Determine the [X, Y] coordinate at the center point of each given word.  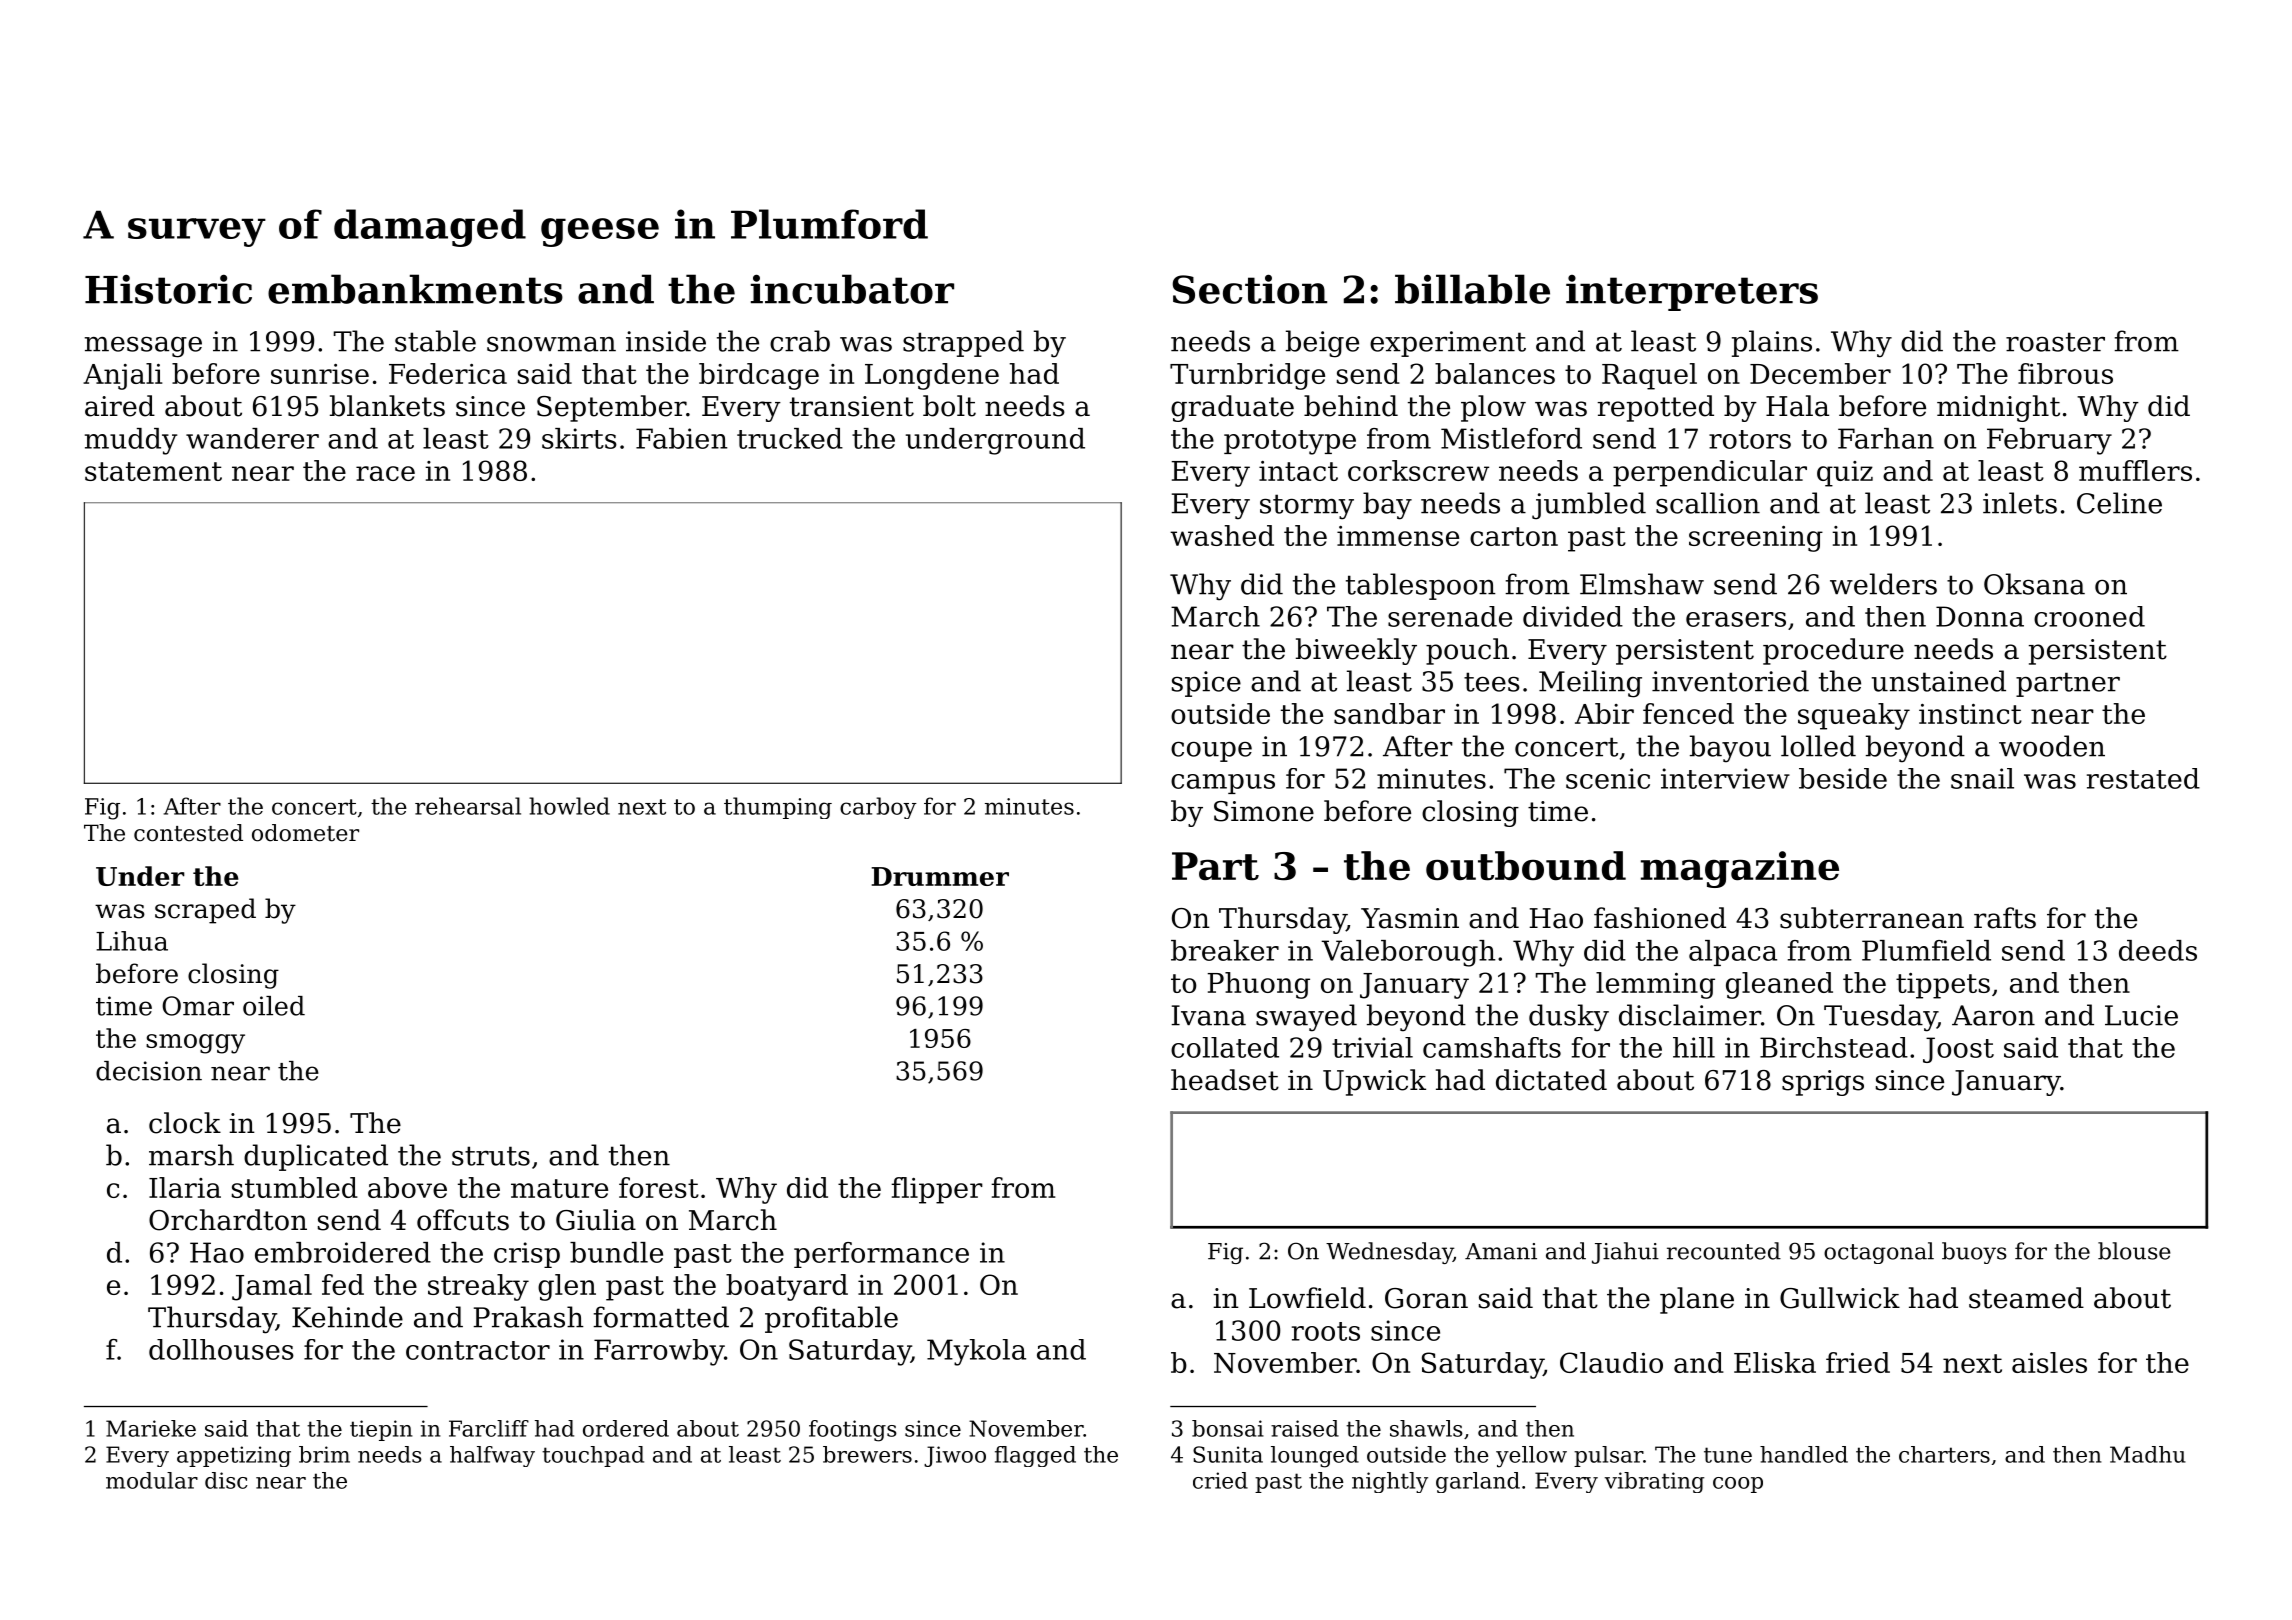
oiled [274, 1006]
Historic [168, 289]
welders [1883, 584]
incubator [852, 289]
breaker [1225, 950]
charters [1944, 1454]
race [385, 473]
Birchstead [1834, 1047]
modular [152, 1480]
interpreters [1692, 293]
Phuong [1258, 985]
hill [1694, 1047]
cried [1220, 1480]
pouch [1467, 651]
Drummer [940, 876]
